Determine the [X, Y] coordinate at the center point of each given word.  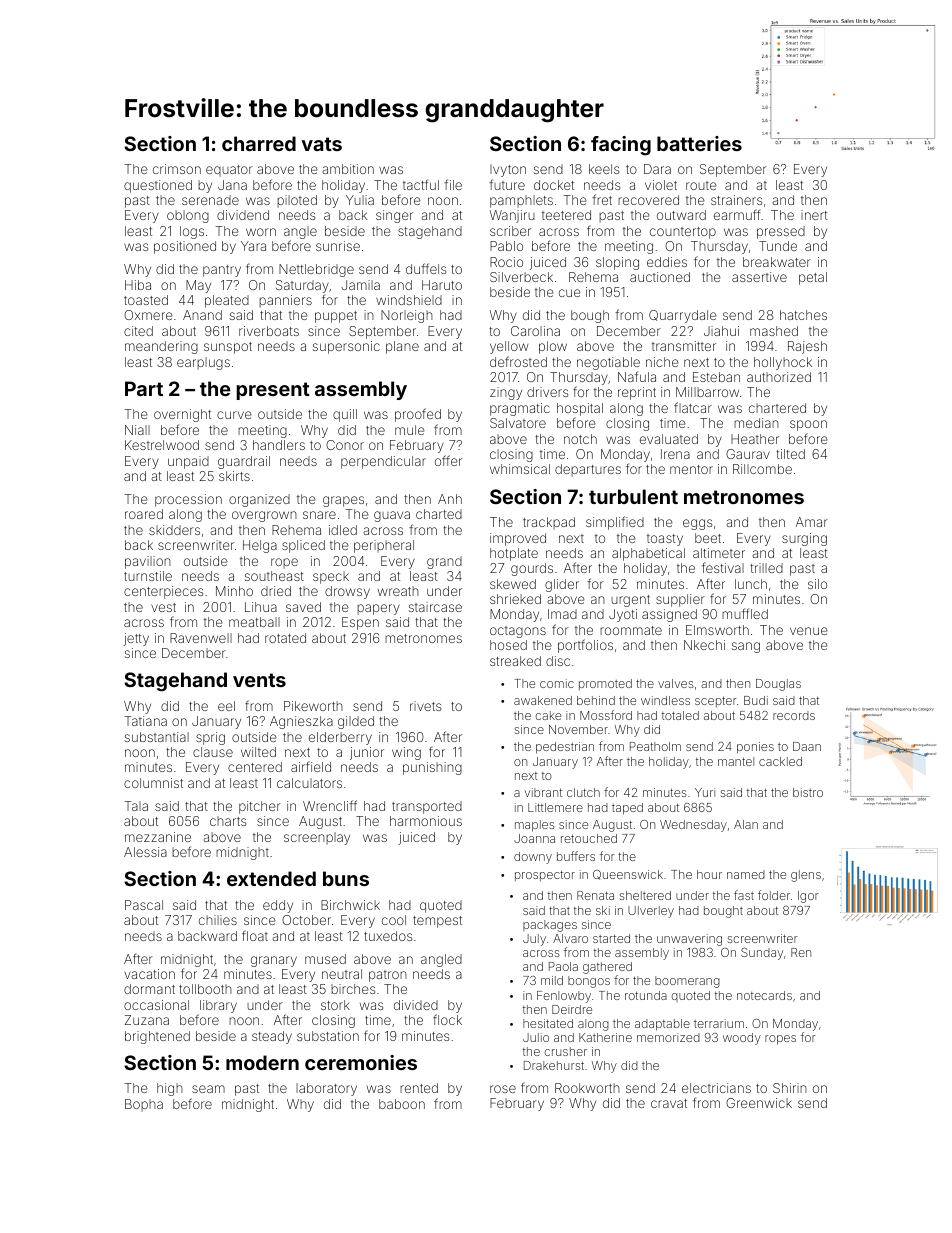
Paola [563, 966]
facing [621, 146]
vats [322, 144]
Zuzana [147, 1020]
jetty [136, 639]
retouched [589, 838]
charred [259, 143]
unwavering [689, 940]
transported [427, 807]
